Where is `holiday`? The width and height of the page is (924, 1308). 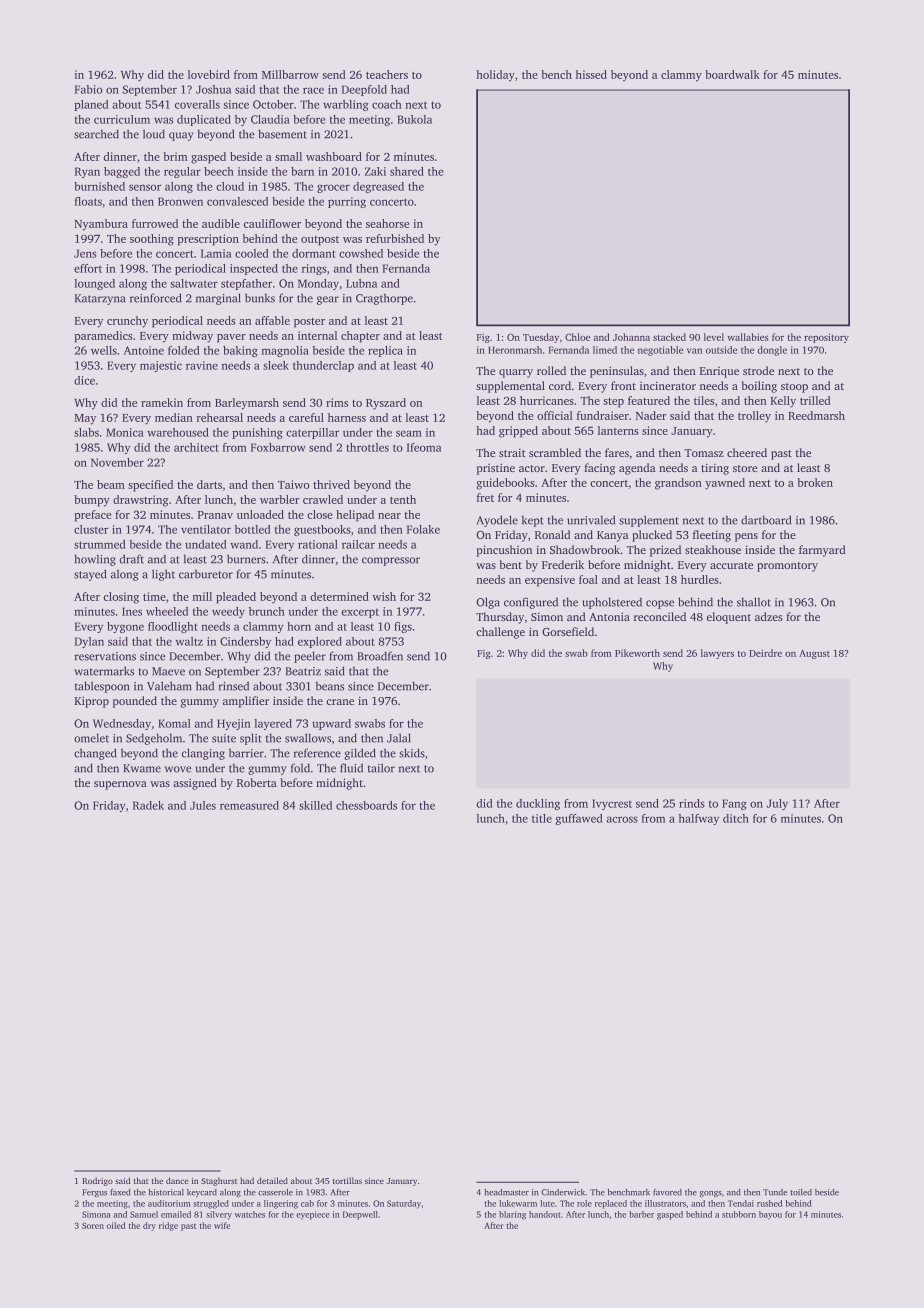 holiday is located at coordinates (495, 76).
